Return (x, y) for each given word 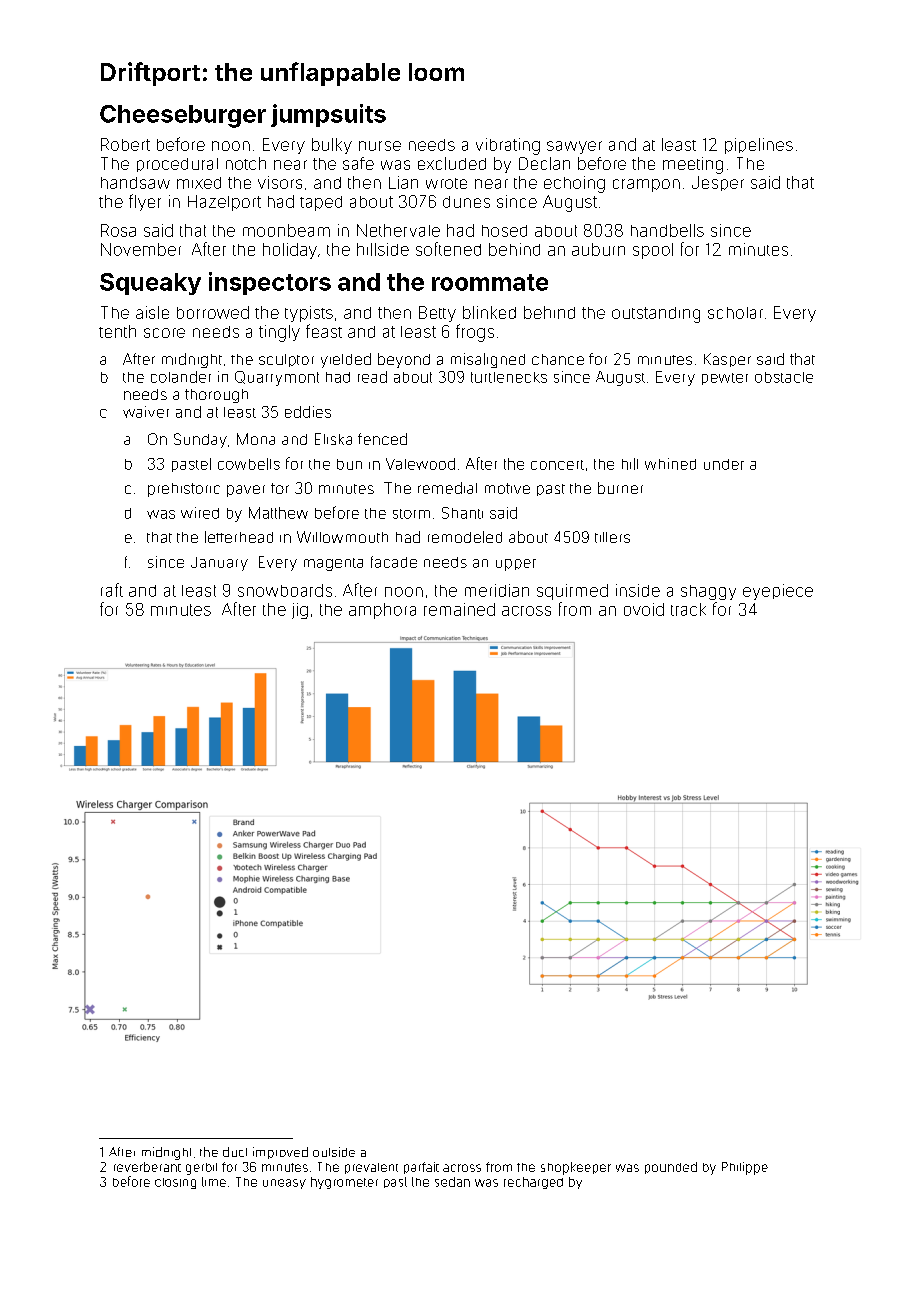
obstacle (784, 377)
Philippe (745, 1168)
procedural (177, 165)
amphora (382, 611)
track (688, 609)
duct (235, 1152)
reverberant (147, 1167)
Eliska (333, 439)
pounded (671, 1168)
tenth (117, 331)
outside (334, 1152)
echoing (574, 184)
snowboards (285, 590)
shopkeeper (576, 1168)
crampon (646, 185)
